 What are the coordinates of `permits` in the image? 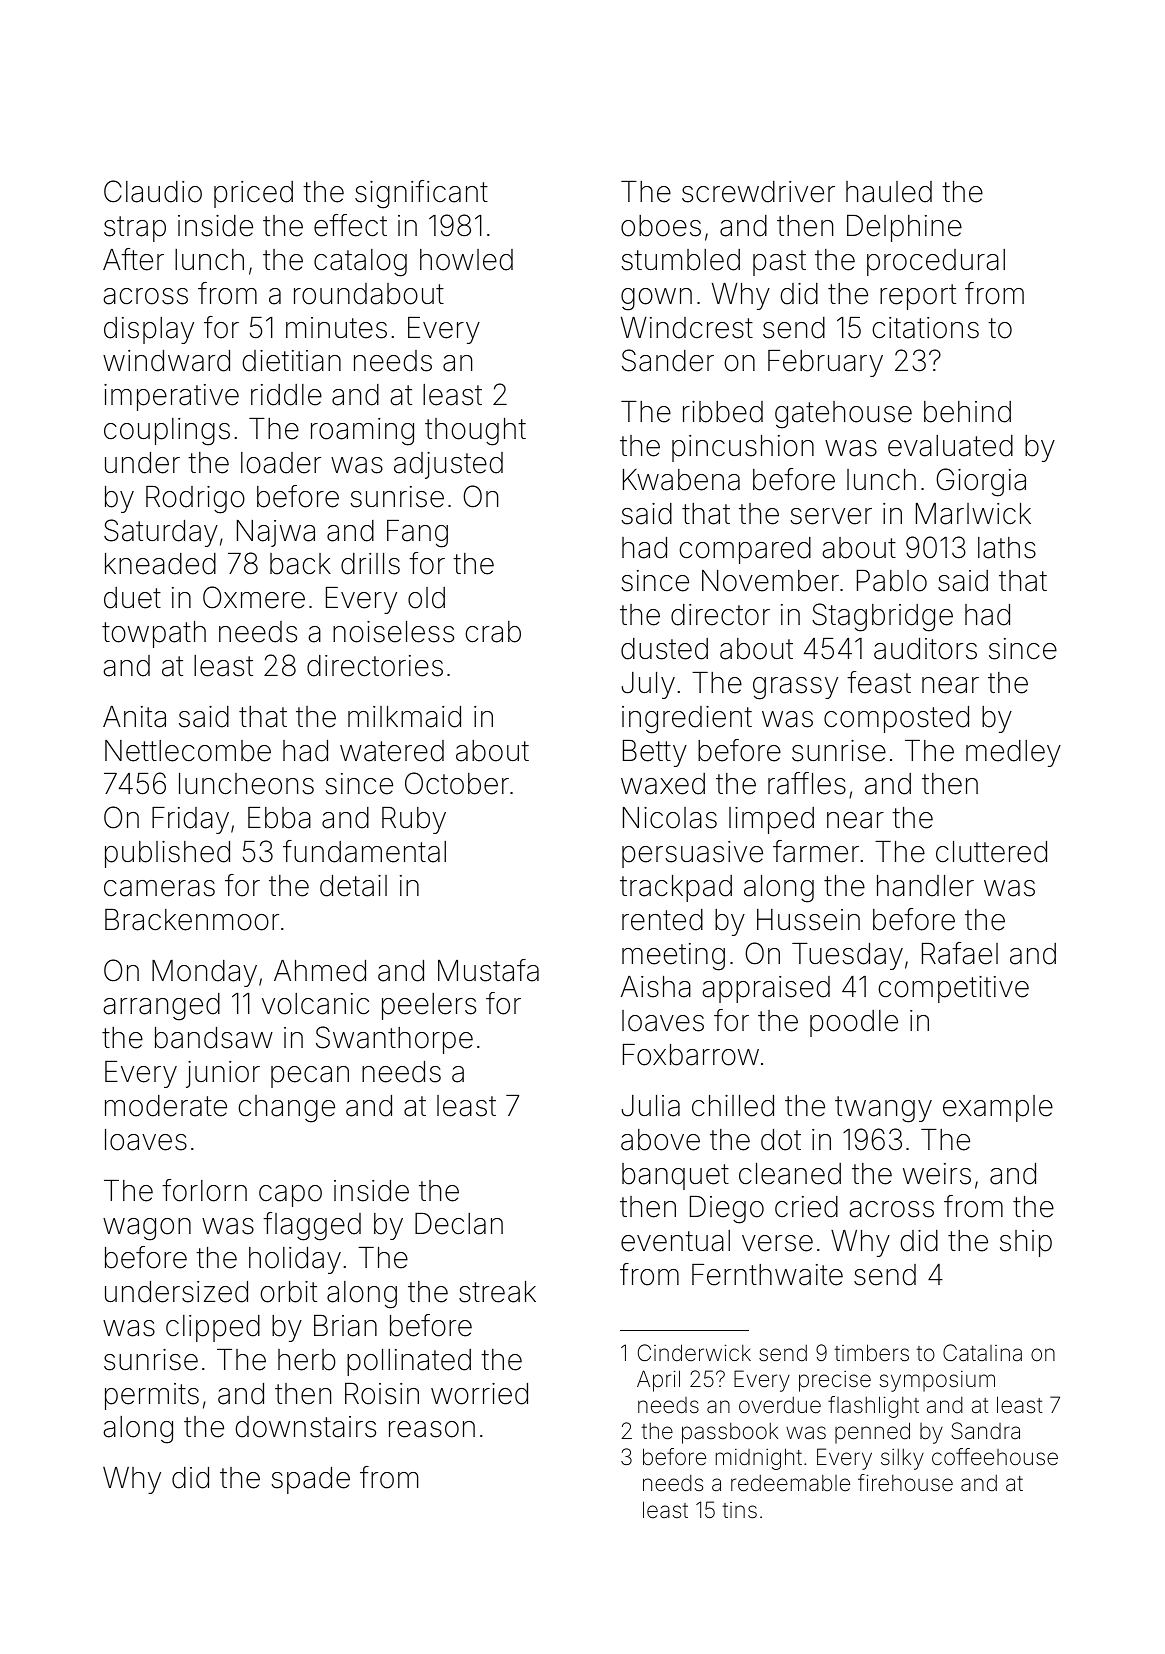 It's located at (152, 1396).
